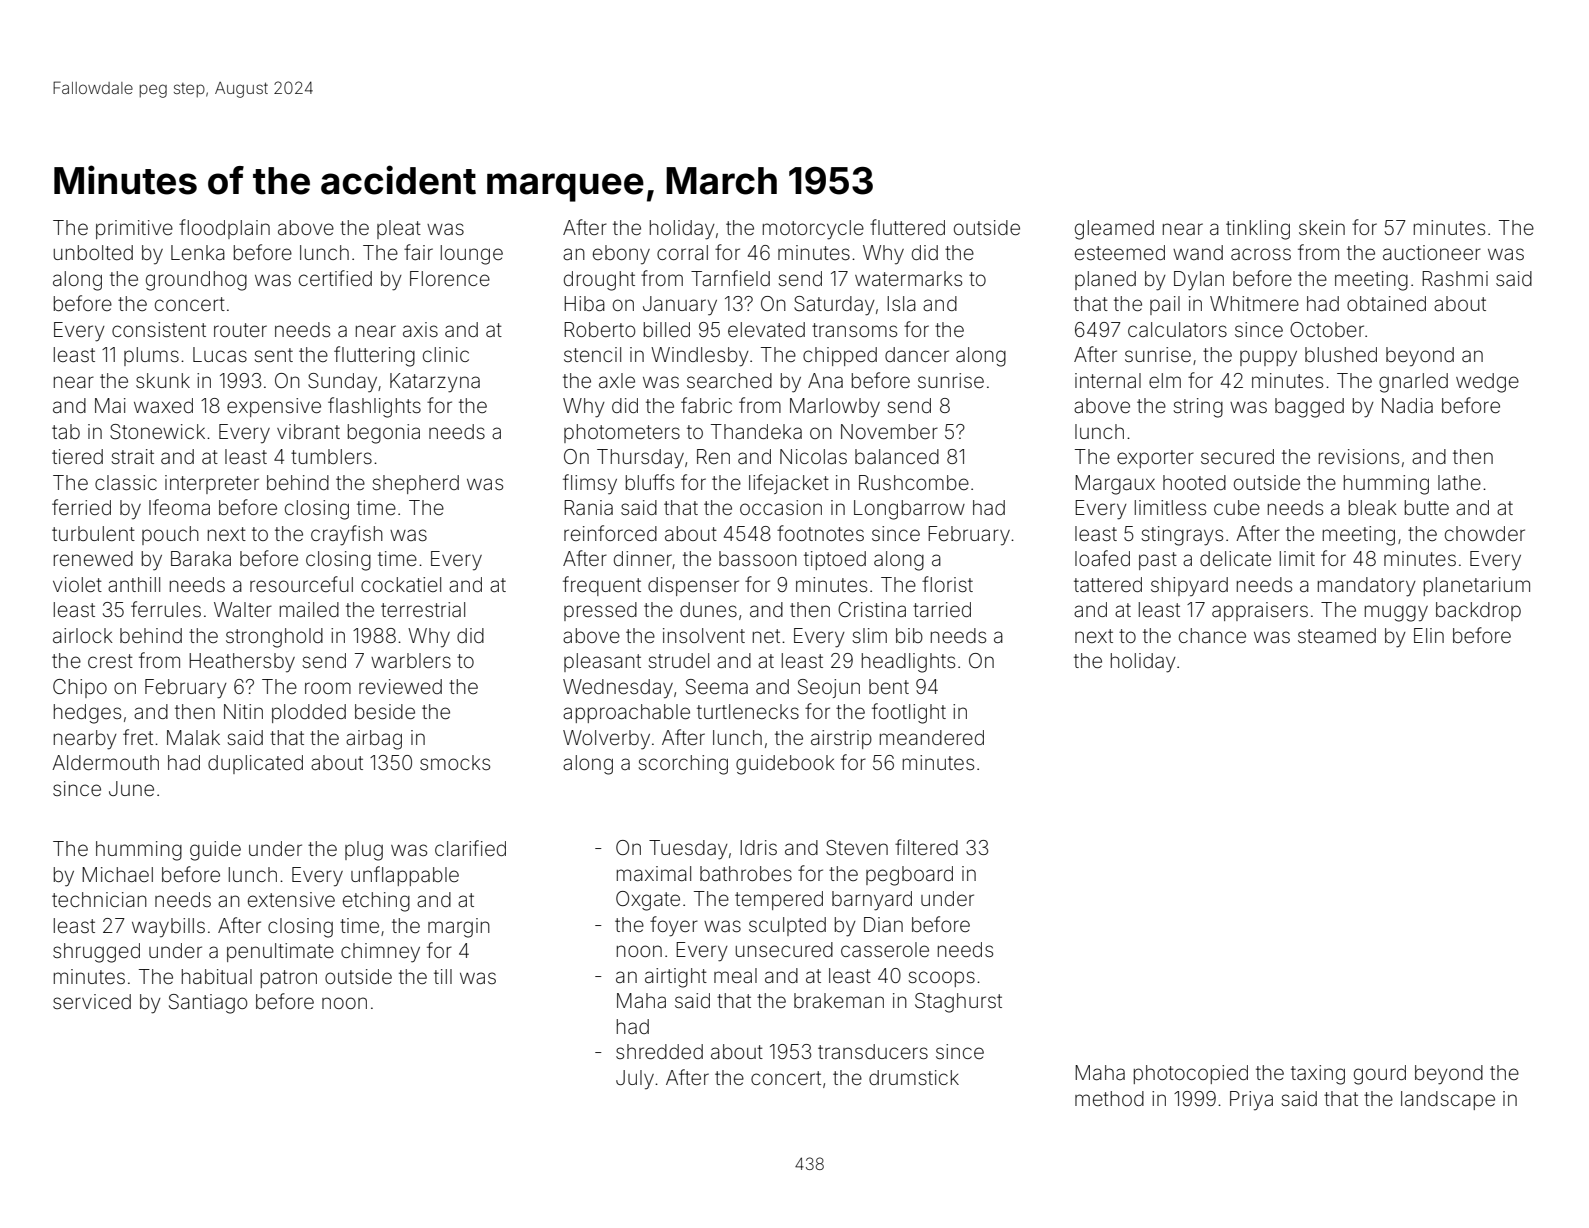 This document has width=1589, height=1228. Describe the element at coordinates (1260, 611) in the document. I see `appraisers` at that location.
